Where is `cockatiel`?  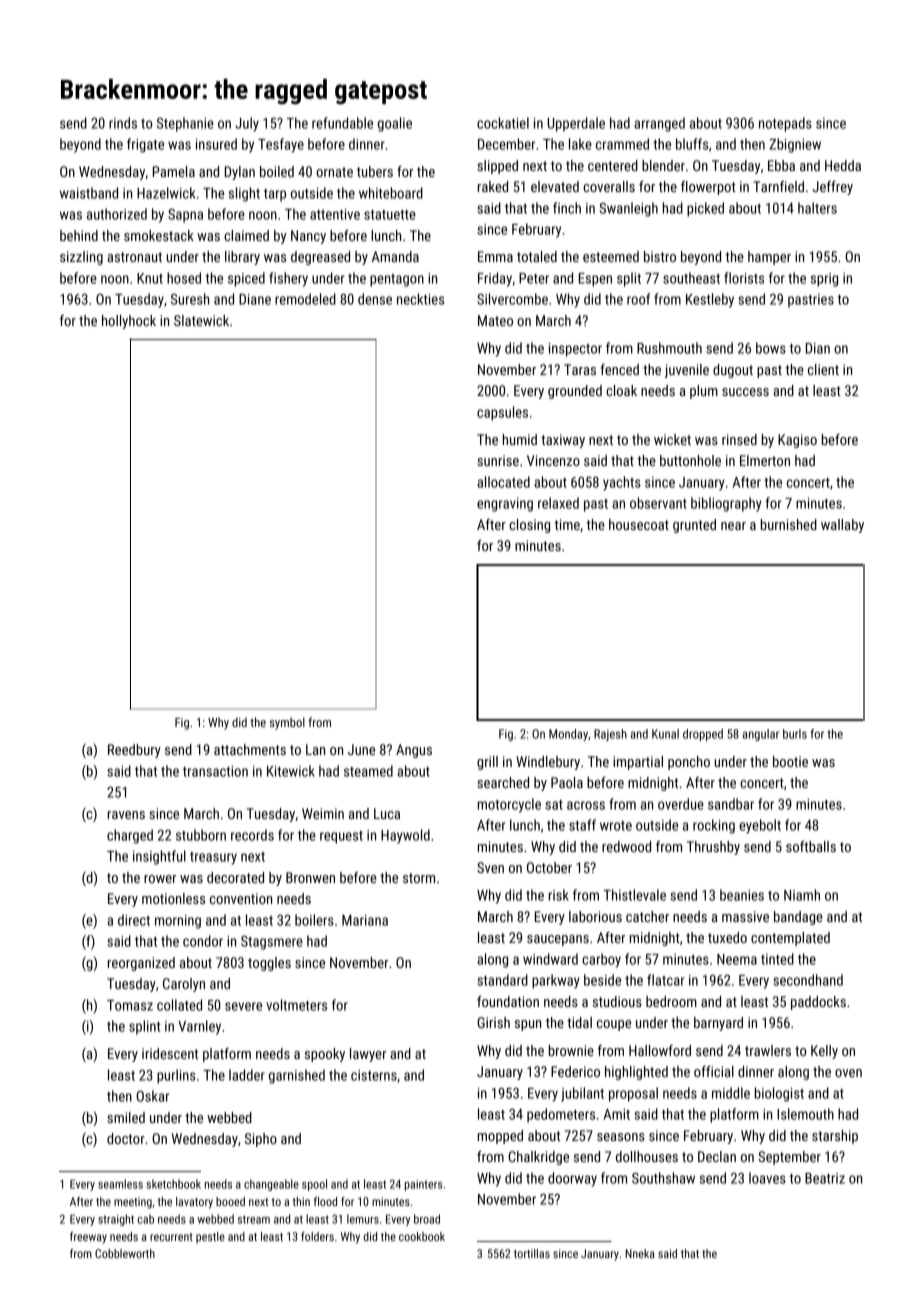
cockatiel is located at coordinates (503, 123).
